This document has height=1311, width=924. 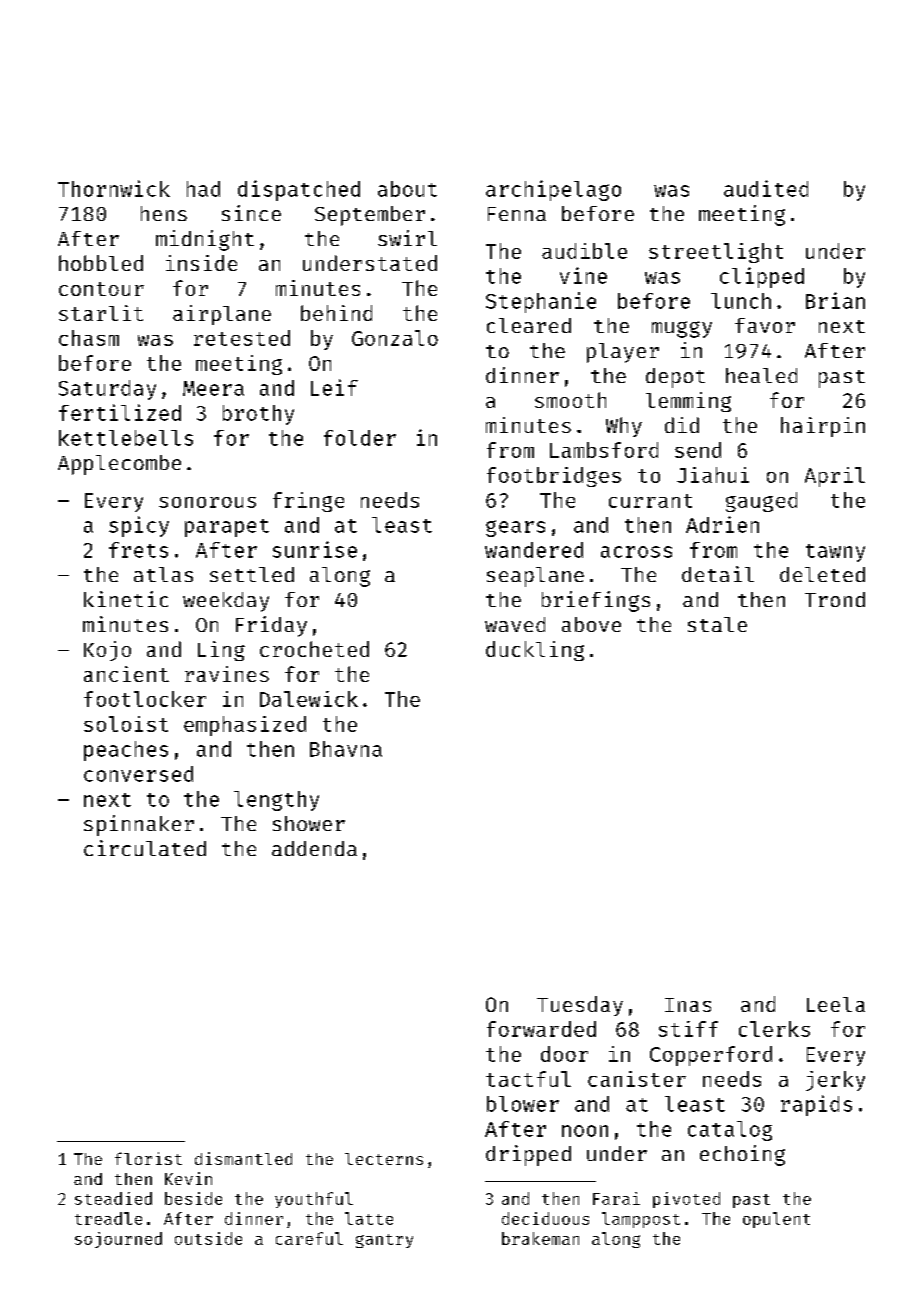 I want to click on sojourned, so click(x=118, y=1240).
